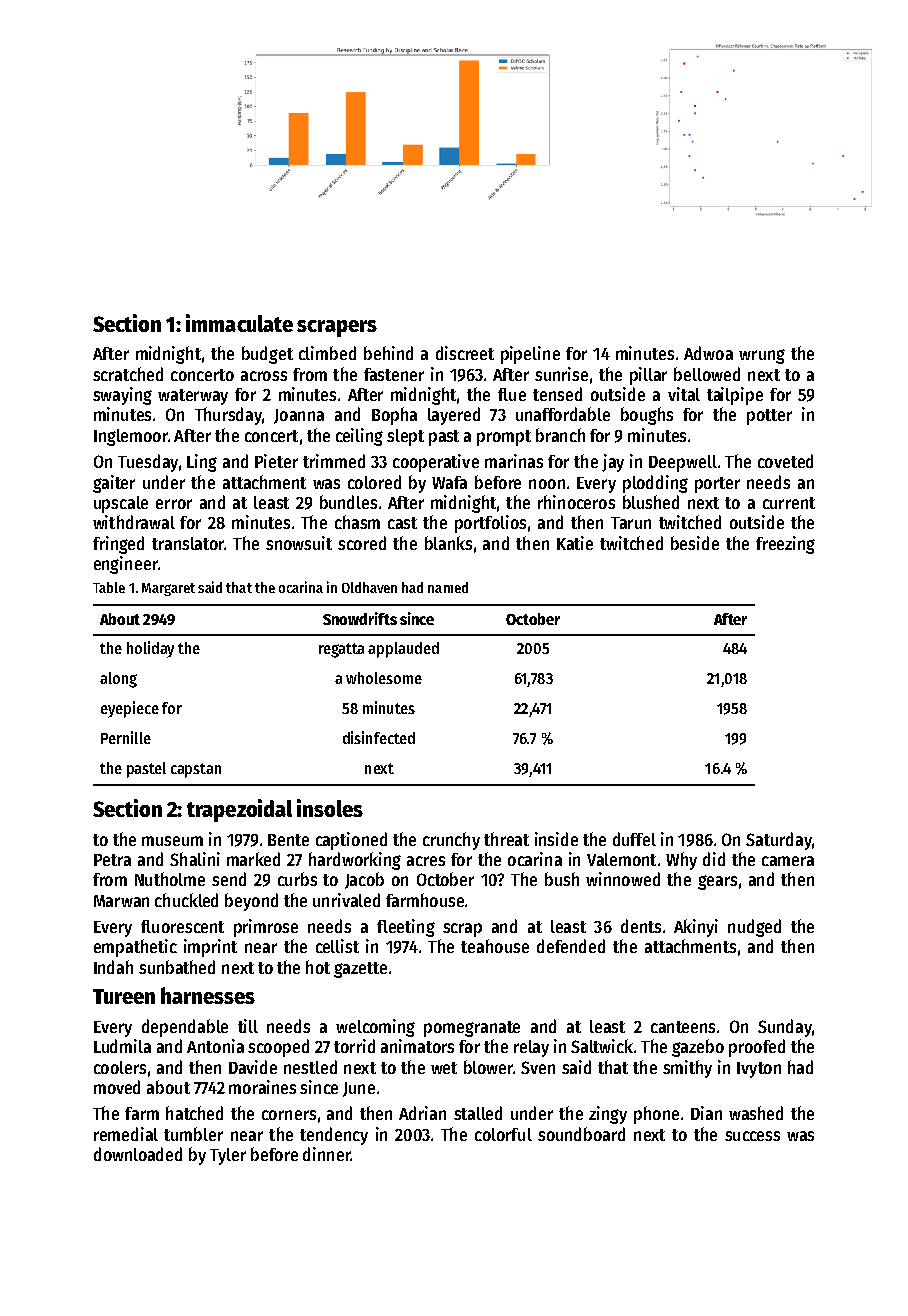 This image has width=908, height=1316. What do you see at coordinates (634, 839) in the image?
I see `duffel` at bounding box center [634, 839].
